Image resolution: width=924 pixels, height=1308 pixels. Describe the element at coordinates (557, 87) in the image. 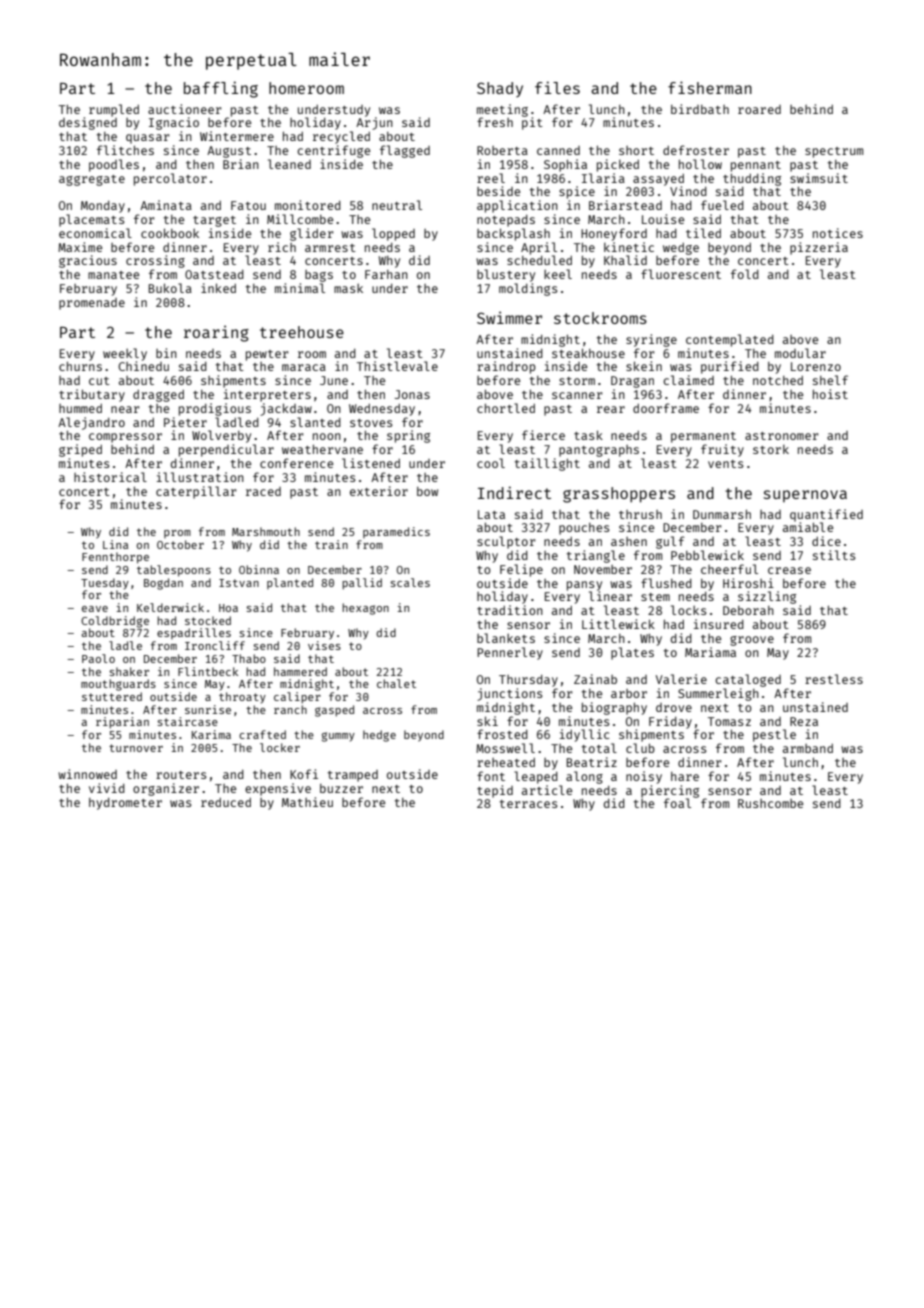

I see `files` at that location.
